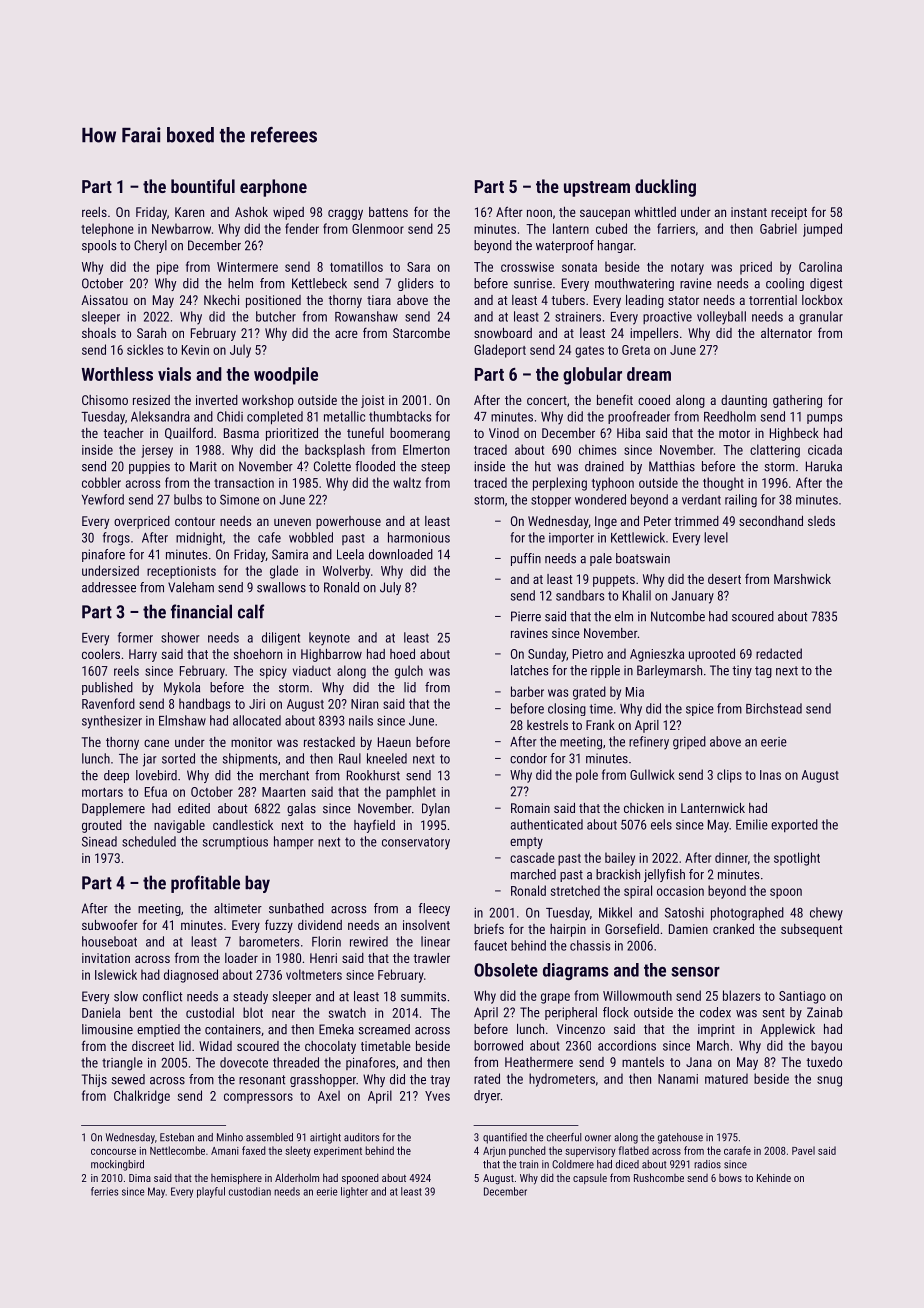 The image size is (924, 1308). Describe the element at coordinates (268, 401) in the screenshot. I see `workshop` at that location.
